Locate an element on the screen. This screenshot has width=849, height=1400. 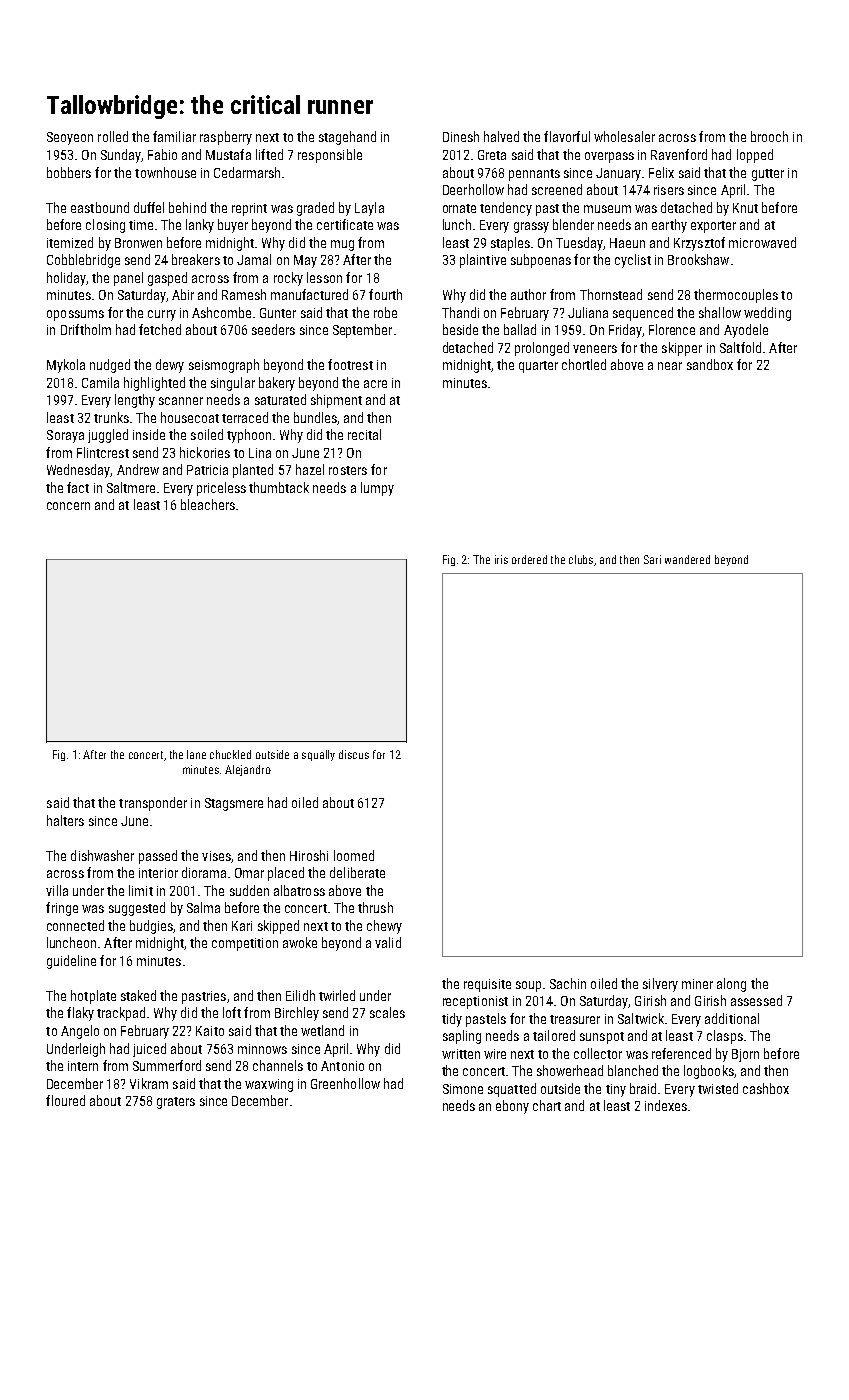
Dinesh is located at coordinates (461, 136).
